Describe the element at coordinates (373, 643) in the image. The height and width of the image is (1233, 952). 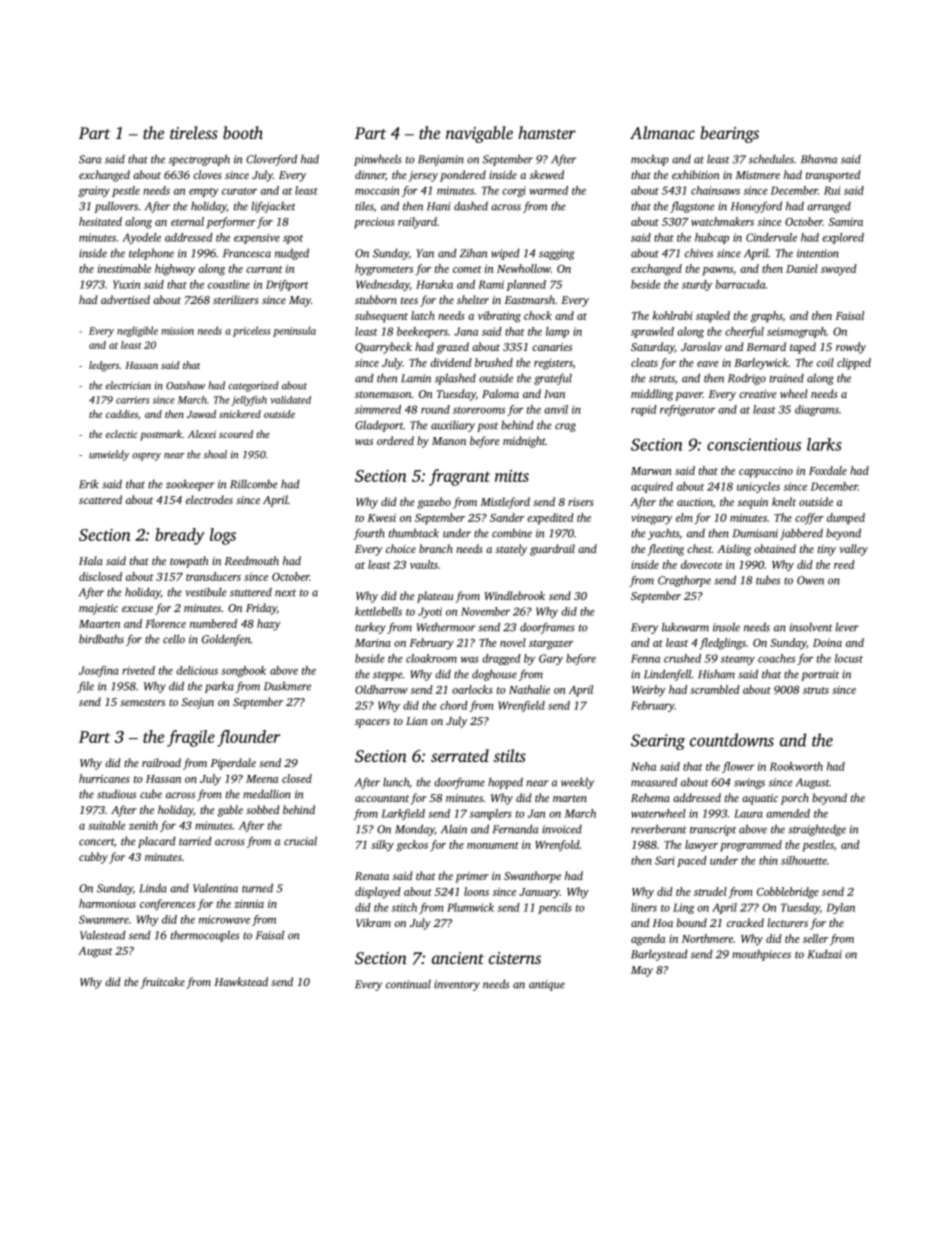
I see `Marina` at that location.
